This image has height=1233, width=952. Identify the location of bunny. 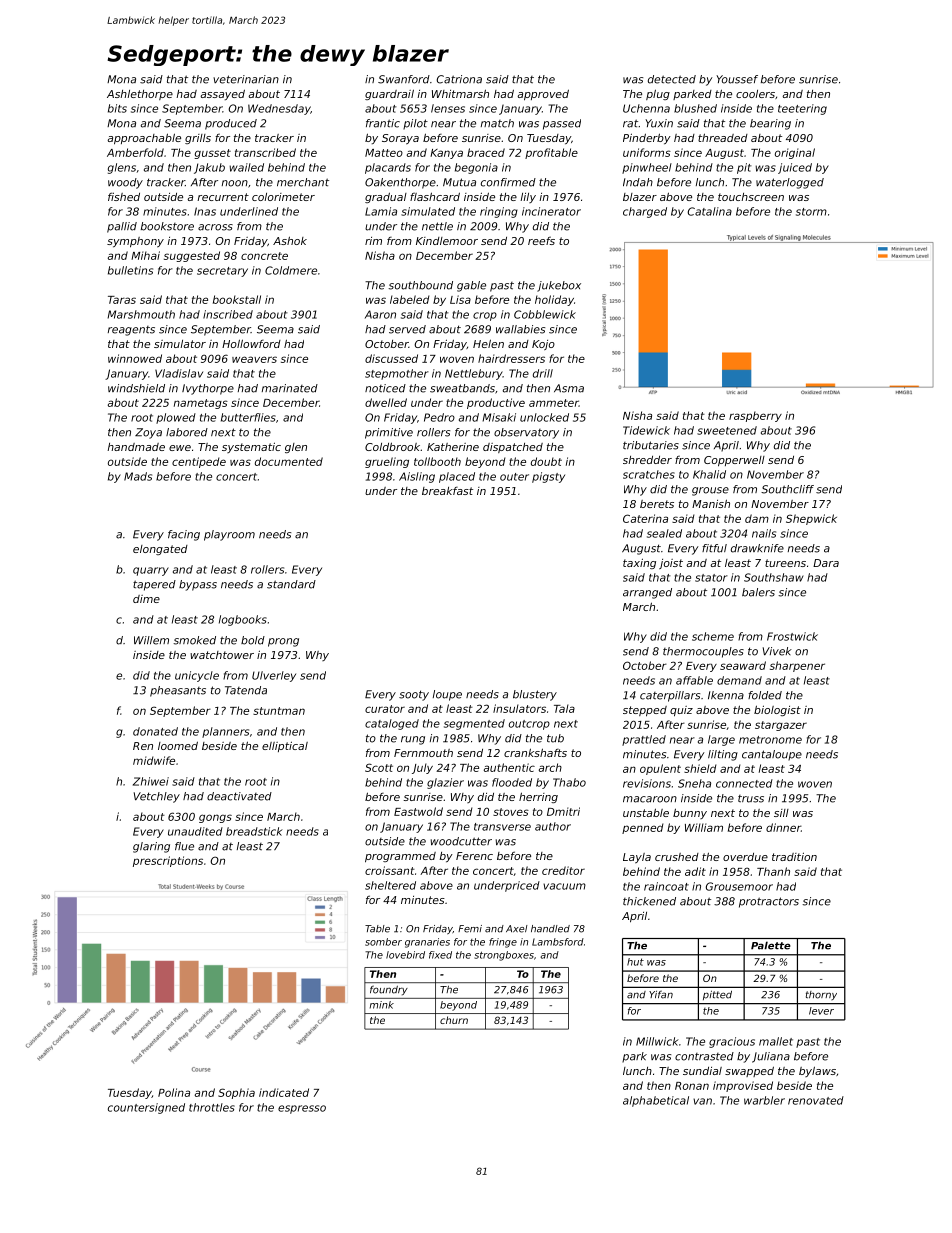
(690, 813).
